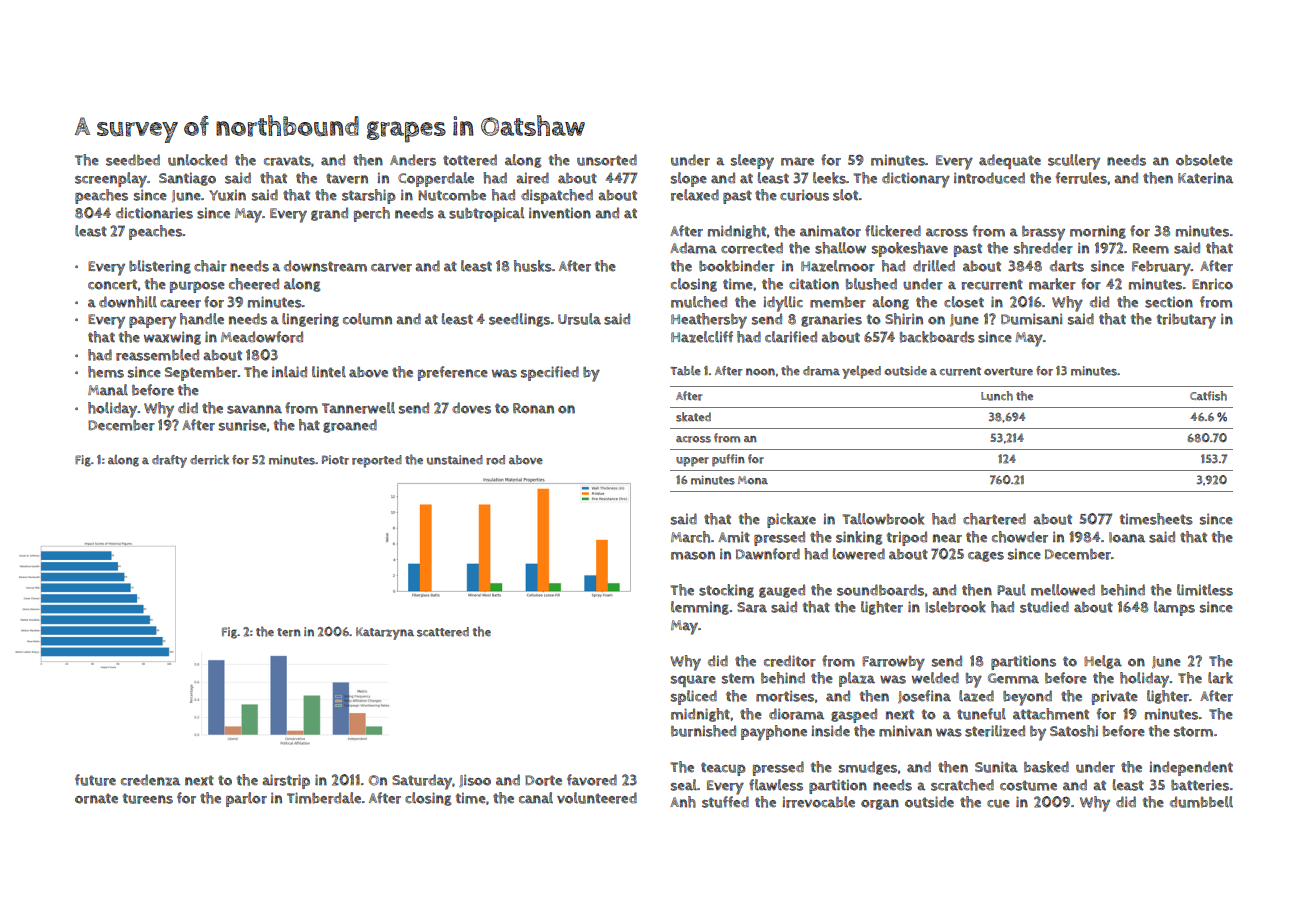 The image size is (1308, 924). What do you see at coordinates (904, 319) in the image?
I see `Shirin` at bounding box center [904, 319].
